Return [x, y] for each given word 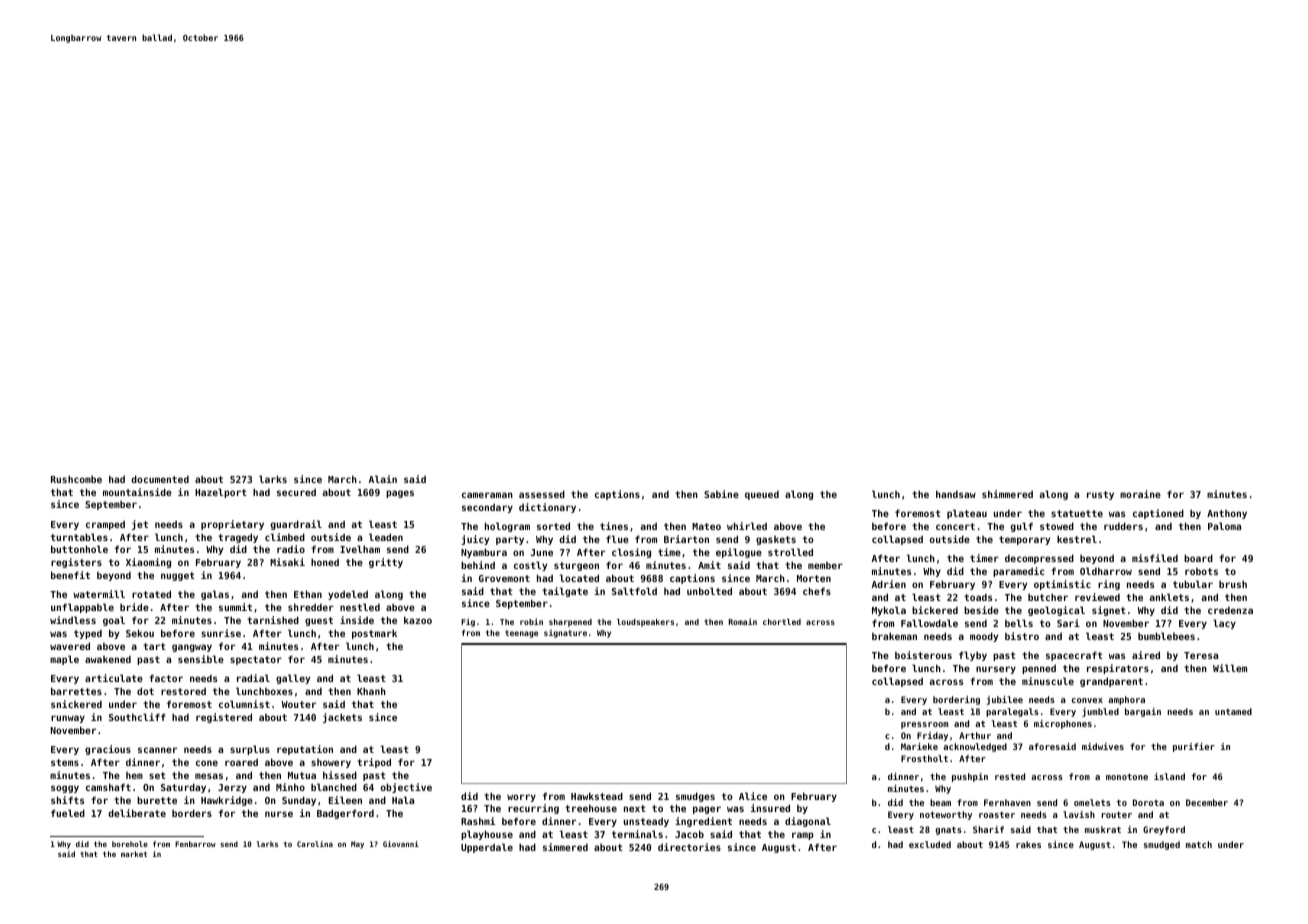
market [134, 854]
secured [296, 492]
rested [1010, 776]
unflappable [82, 608]
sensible [201, 659]
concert [955, 526]
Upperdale [487, 848]
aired [1146, 655]
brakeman [894, 636]
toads [978, 597]
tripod [374, 763]
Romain [743, 621]
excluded [930, 844]
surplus [250, 750]
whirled [747, 526]
